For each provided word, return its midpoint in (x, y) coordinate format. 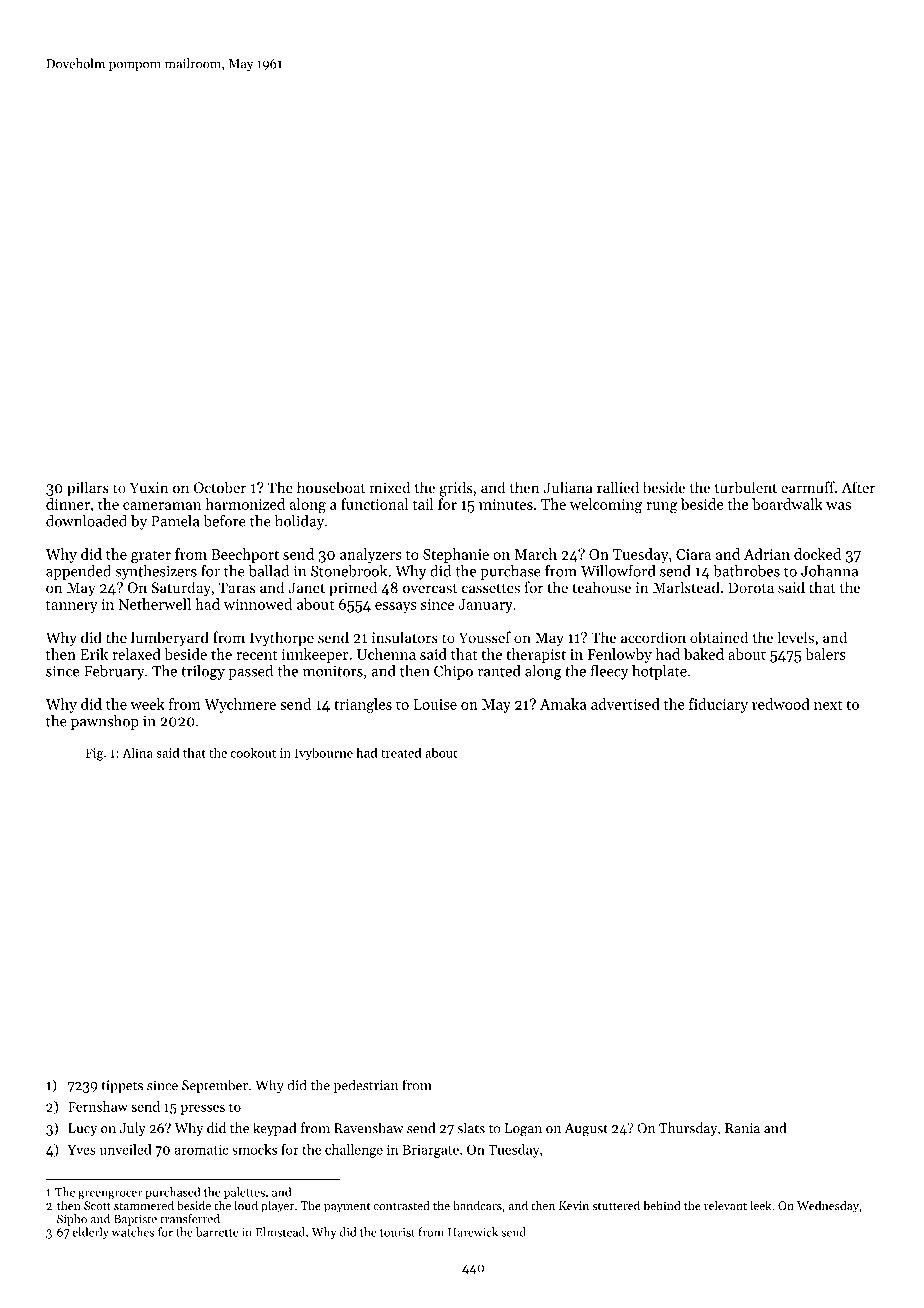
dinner (68, 504)
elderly (91, 1233)
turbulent (746, 487)
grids (455, 489)
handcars (477, 1205)
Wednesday (828, 1206)
